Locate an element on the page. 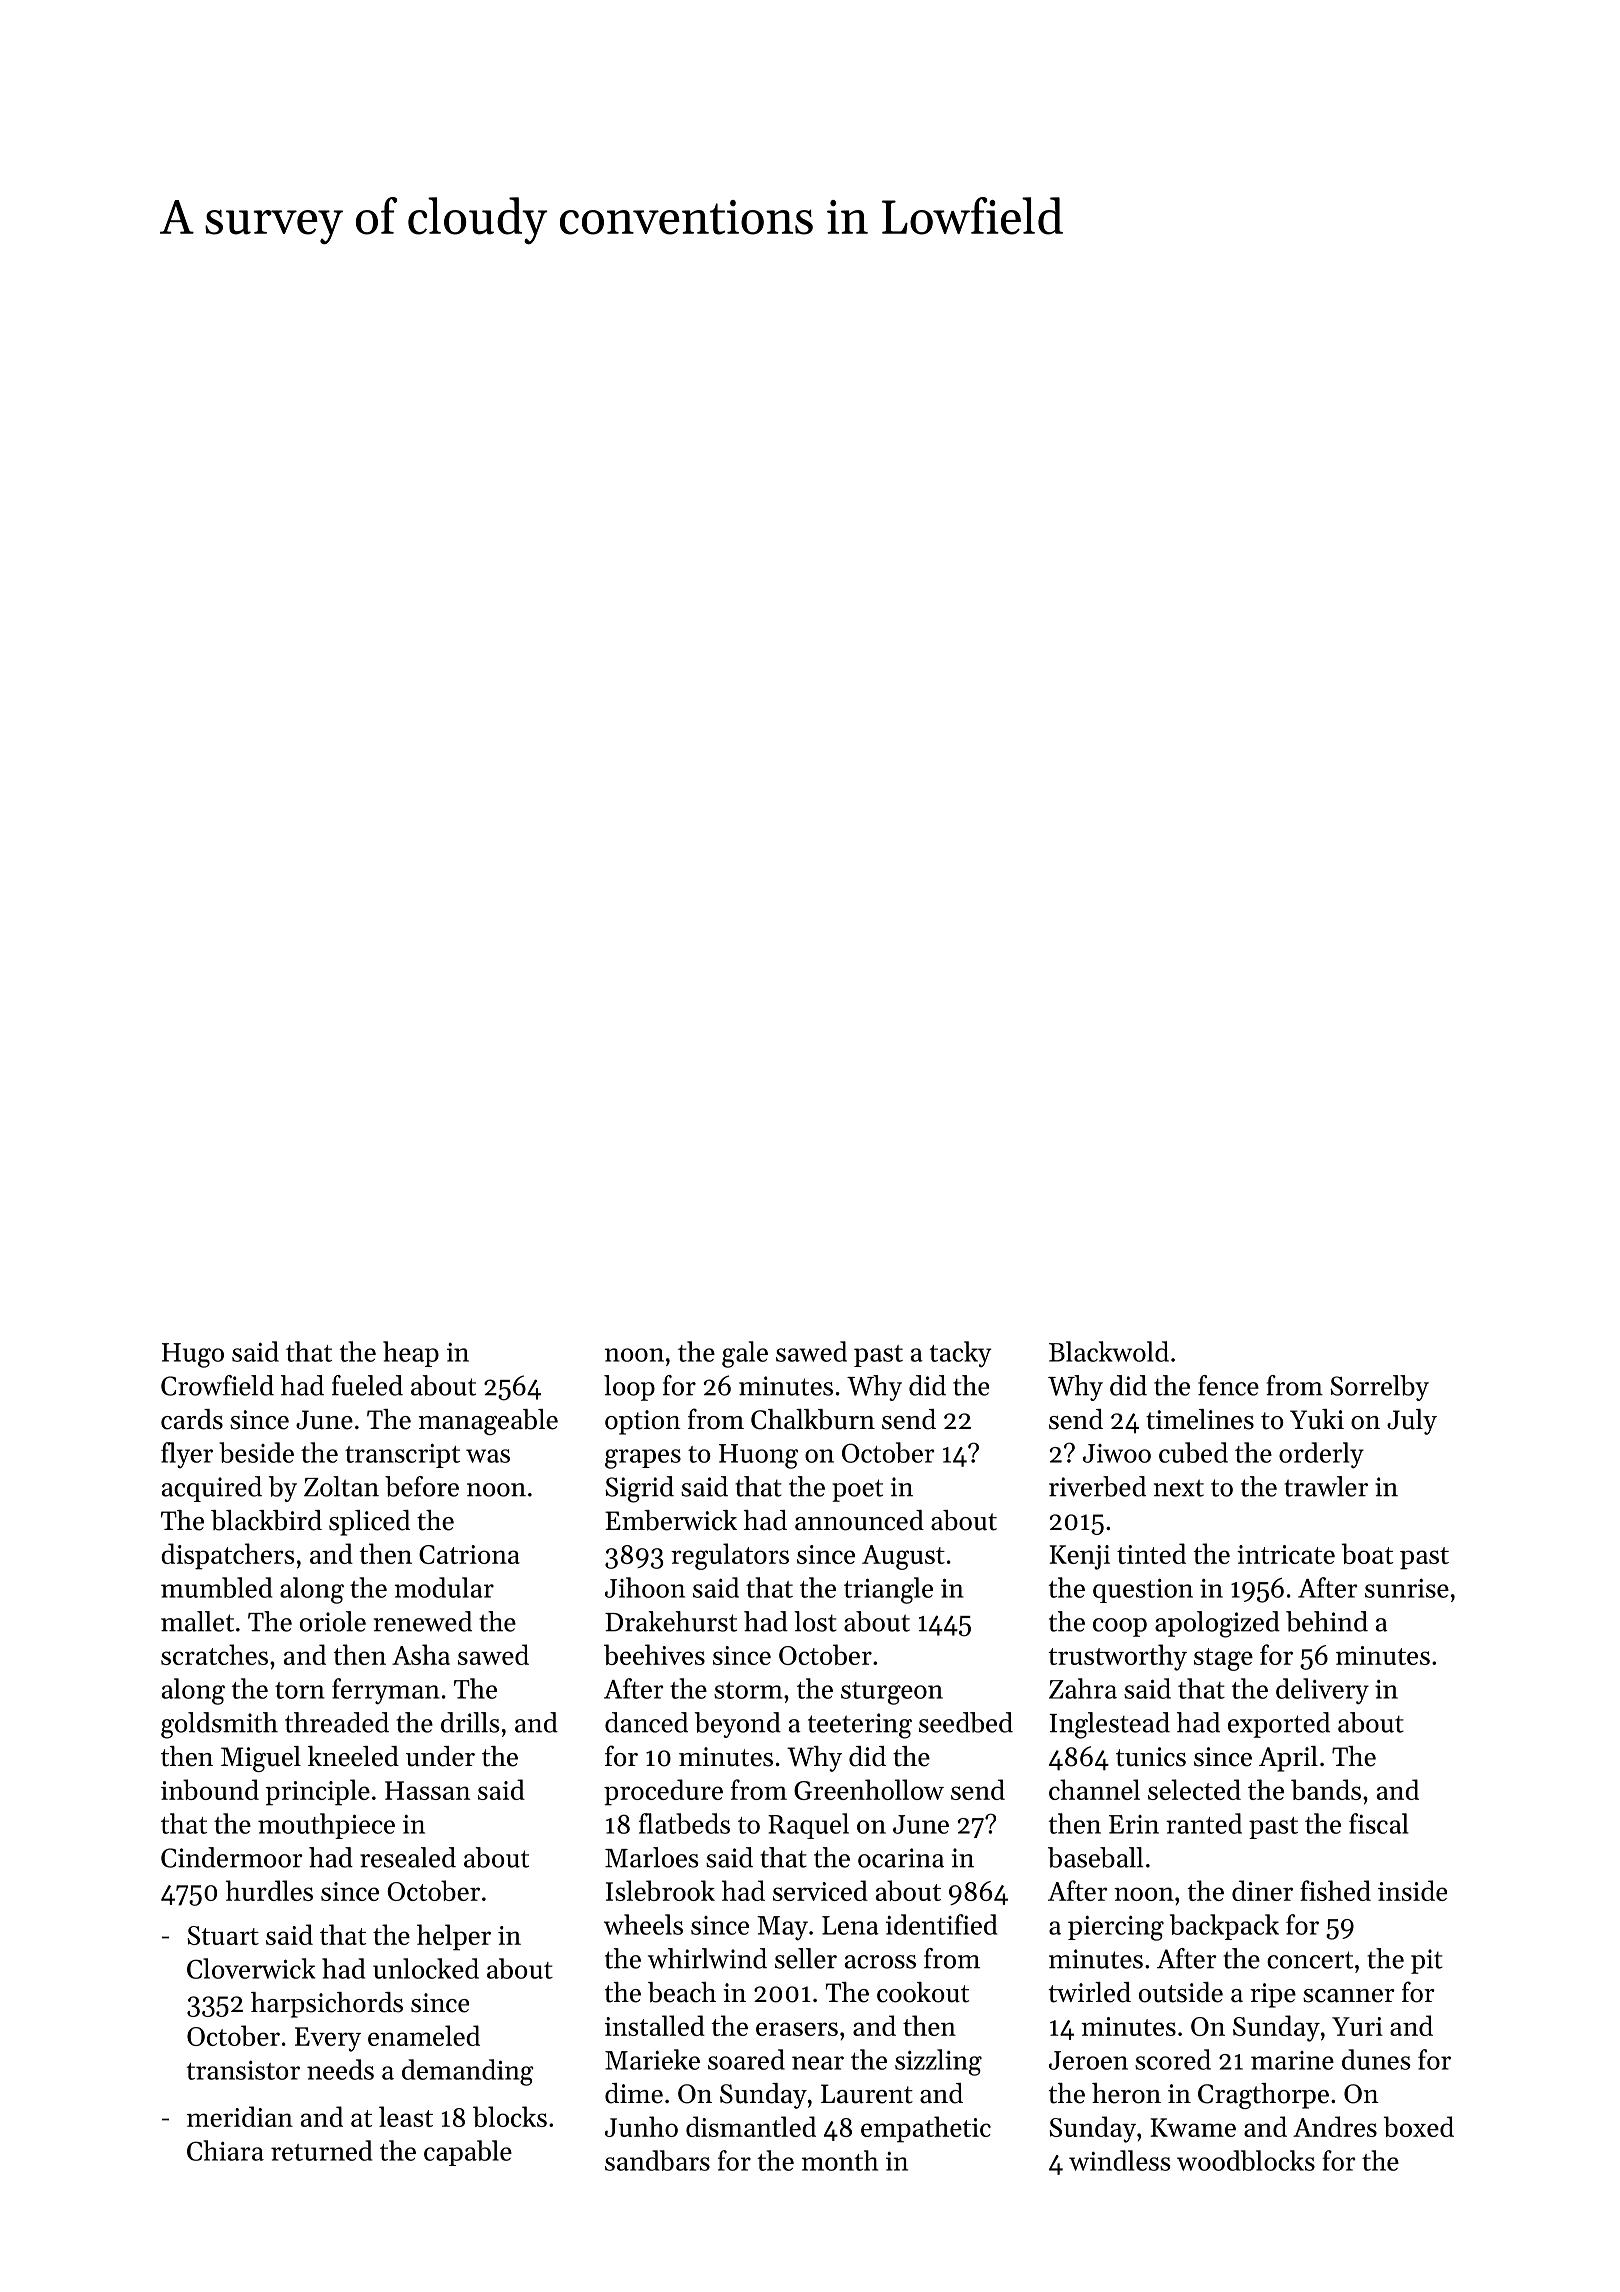 This document has width=1620, height=2292. May is located at coordinates (782, 1928).
